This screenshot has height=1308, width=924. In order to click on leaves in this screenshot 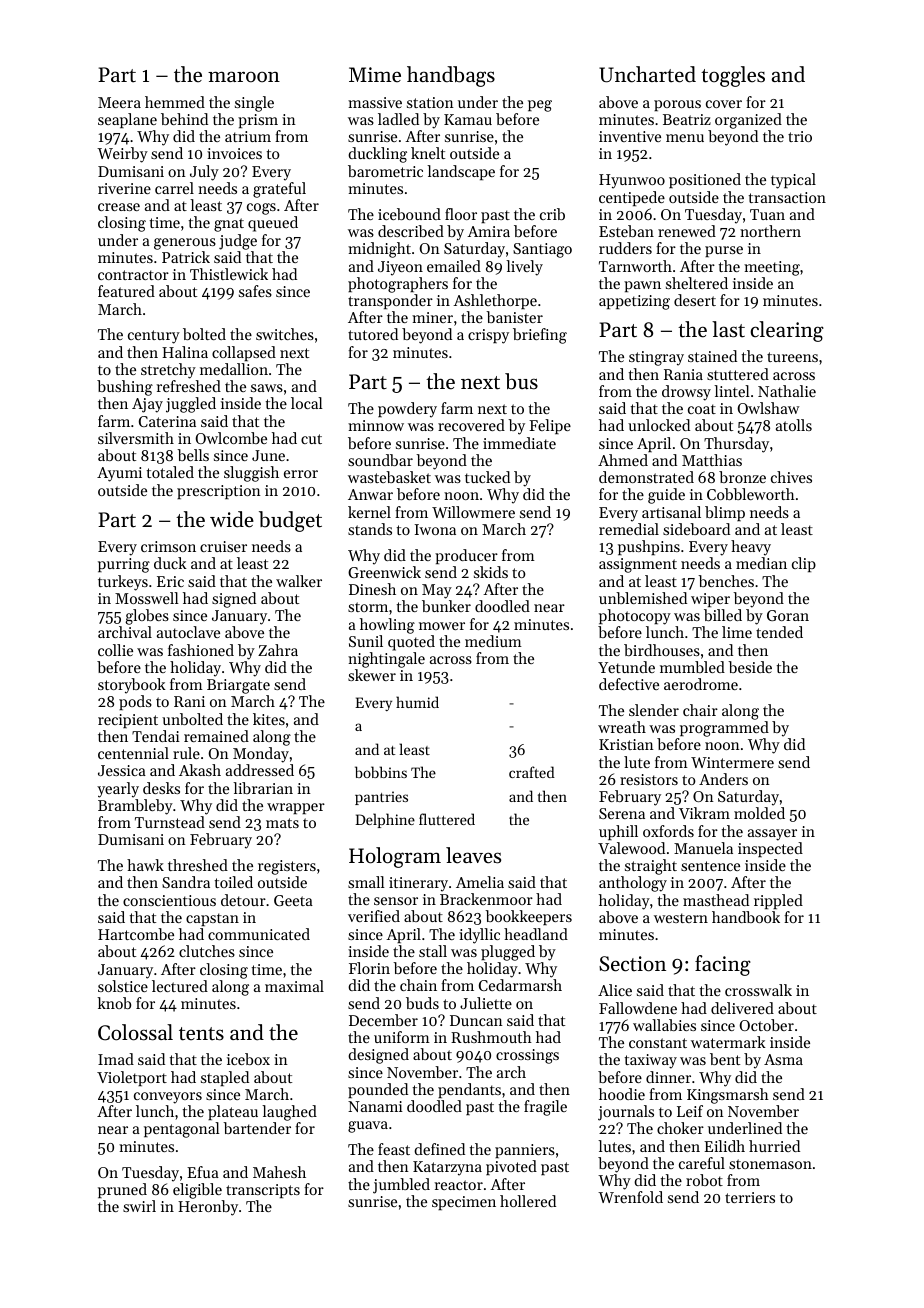, I will do `click(473, 855)`.
